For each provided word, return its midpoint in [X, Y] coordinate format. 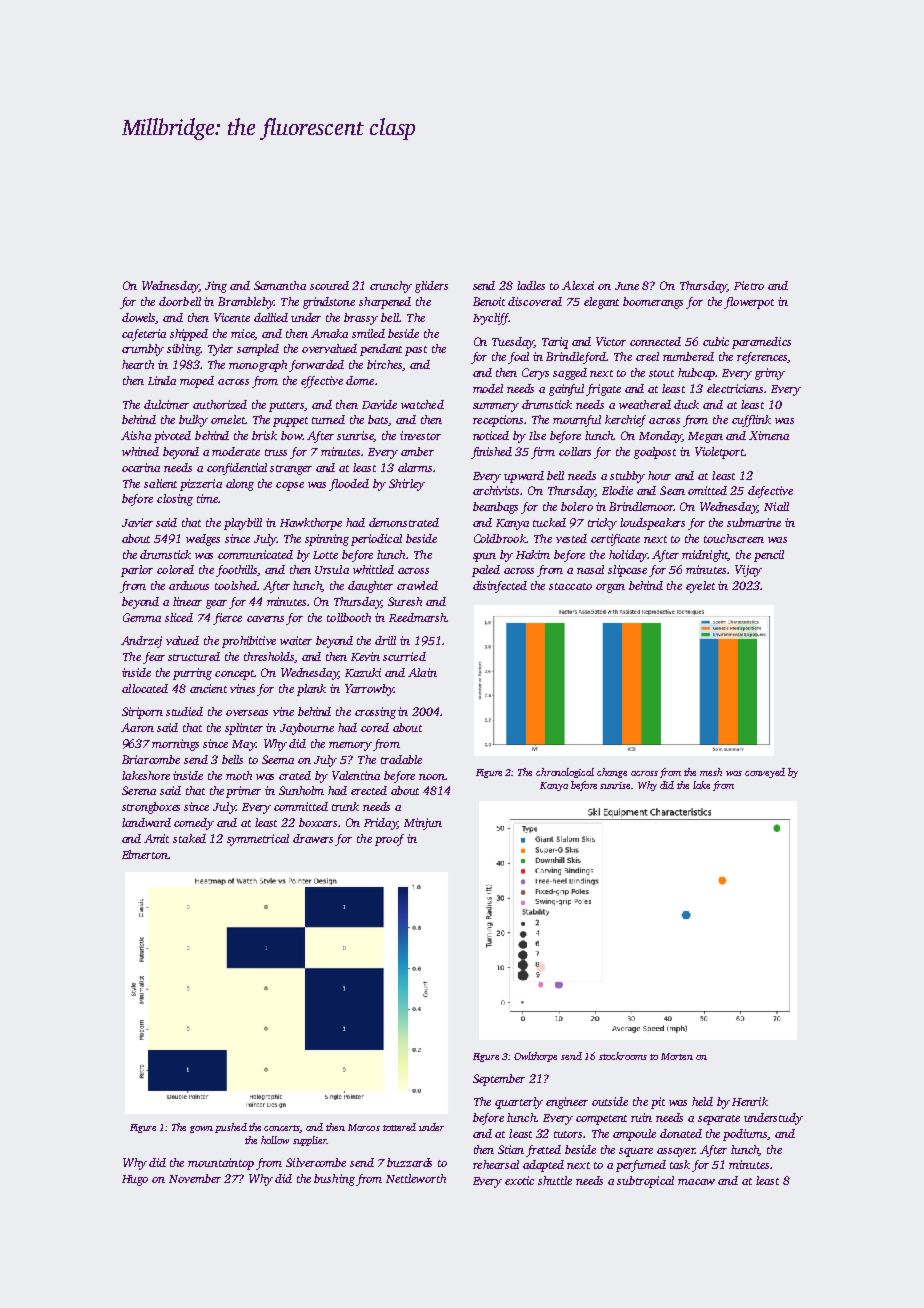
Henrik [750, 1101]
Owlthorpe [535, 1057]
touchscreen [734, 538]
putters [287, 407]
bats [378, 420]
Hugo [135, 1180]
